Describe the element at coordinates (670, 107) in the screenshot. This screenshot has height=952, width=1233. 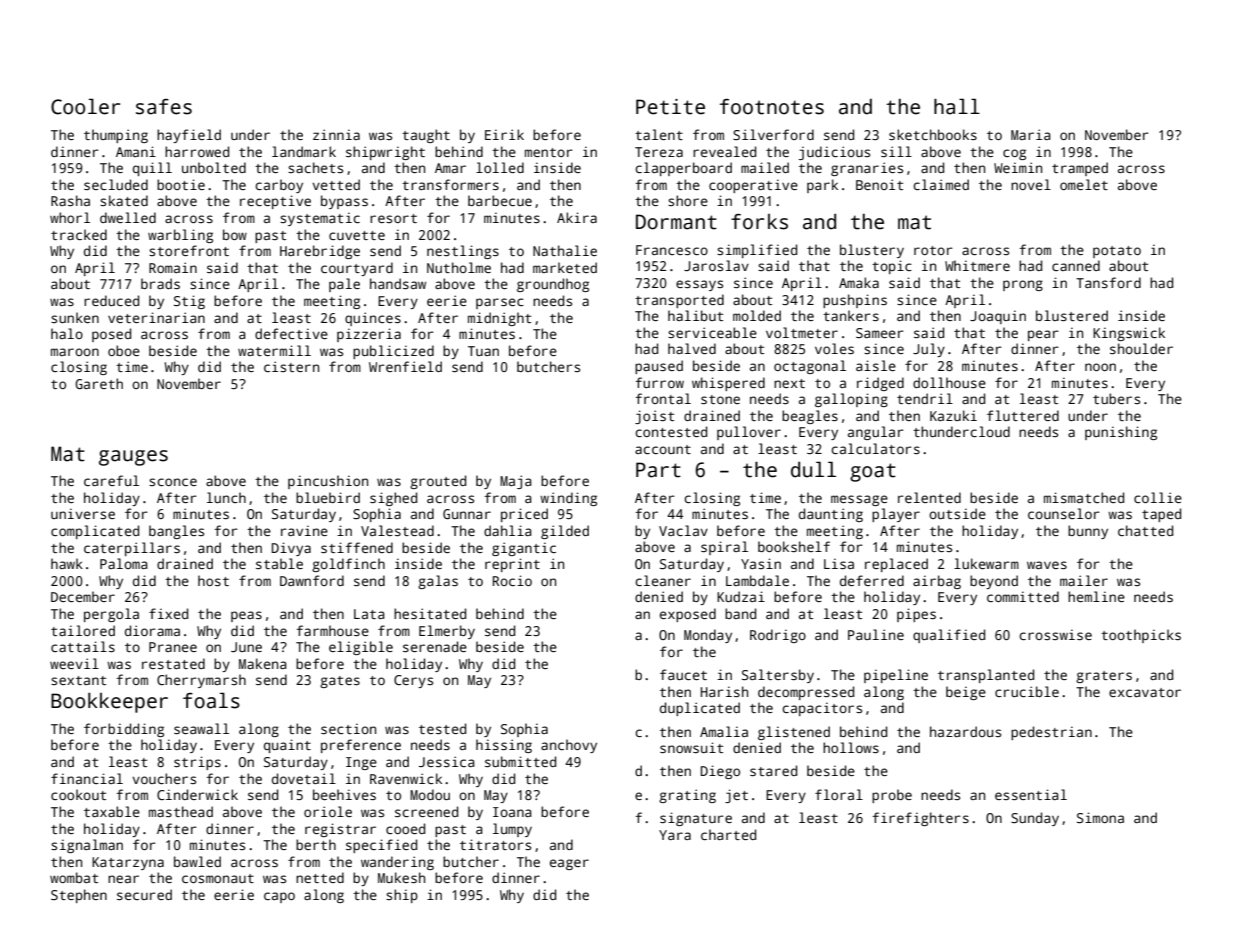
I see `Petite` at that location.
